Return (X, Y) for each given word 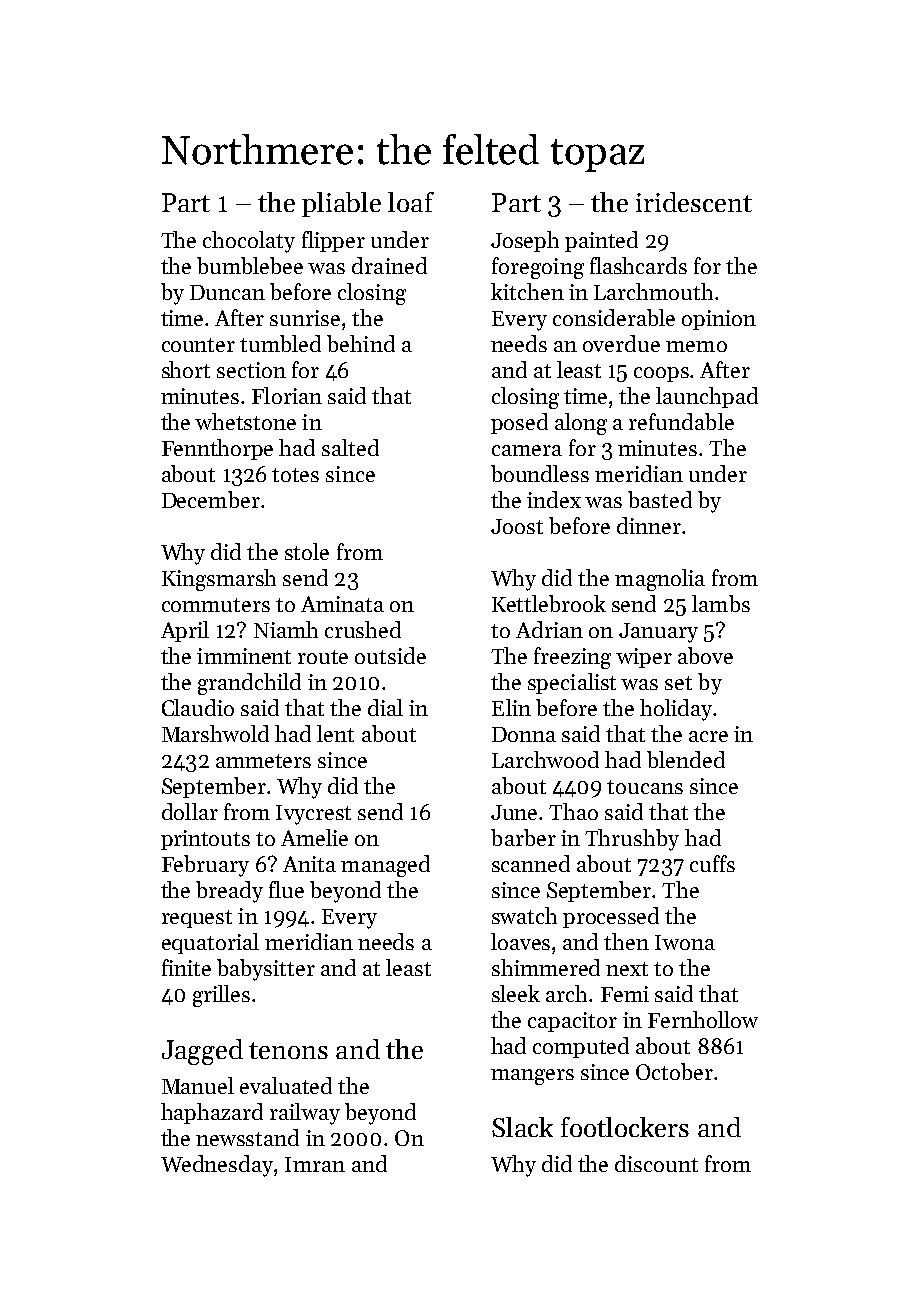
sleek (516, 993)
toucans (645, 787)
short (186, 369)
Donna (524, 734)
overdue (621, 343)
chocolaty (249, 242)
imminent (244, 656)
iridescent (694, 202)
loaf (411, 202)
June (514, 812)
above (705, 655)
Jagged (202, 1052)
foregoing (538, 268)
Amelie (314, 837)
